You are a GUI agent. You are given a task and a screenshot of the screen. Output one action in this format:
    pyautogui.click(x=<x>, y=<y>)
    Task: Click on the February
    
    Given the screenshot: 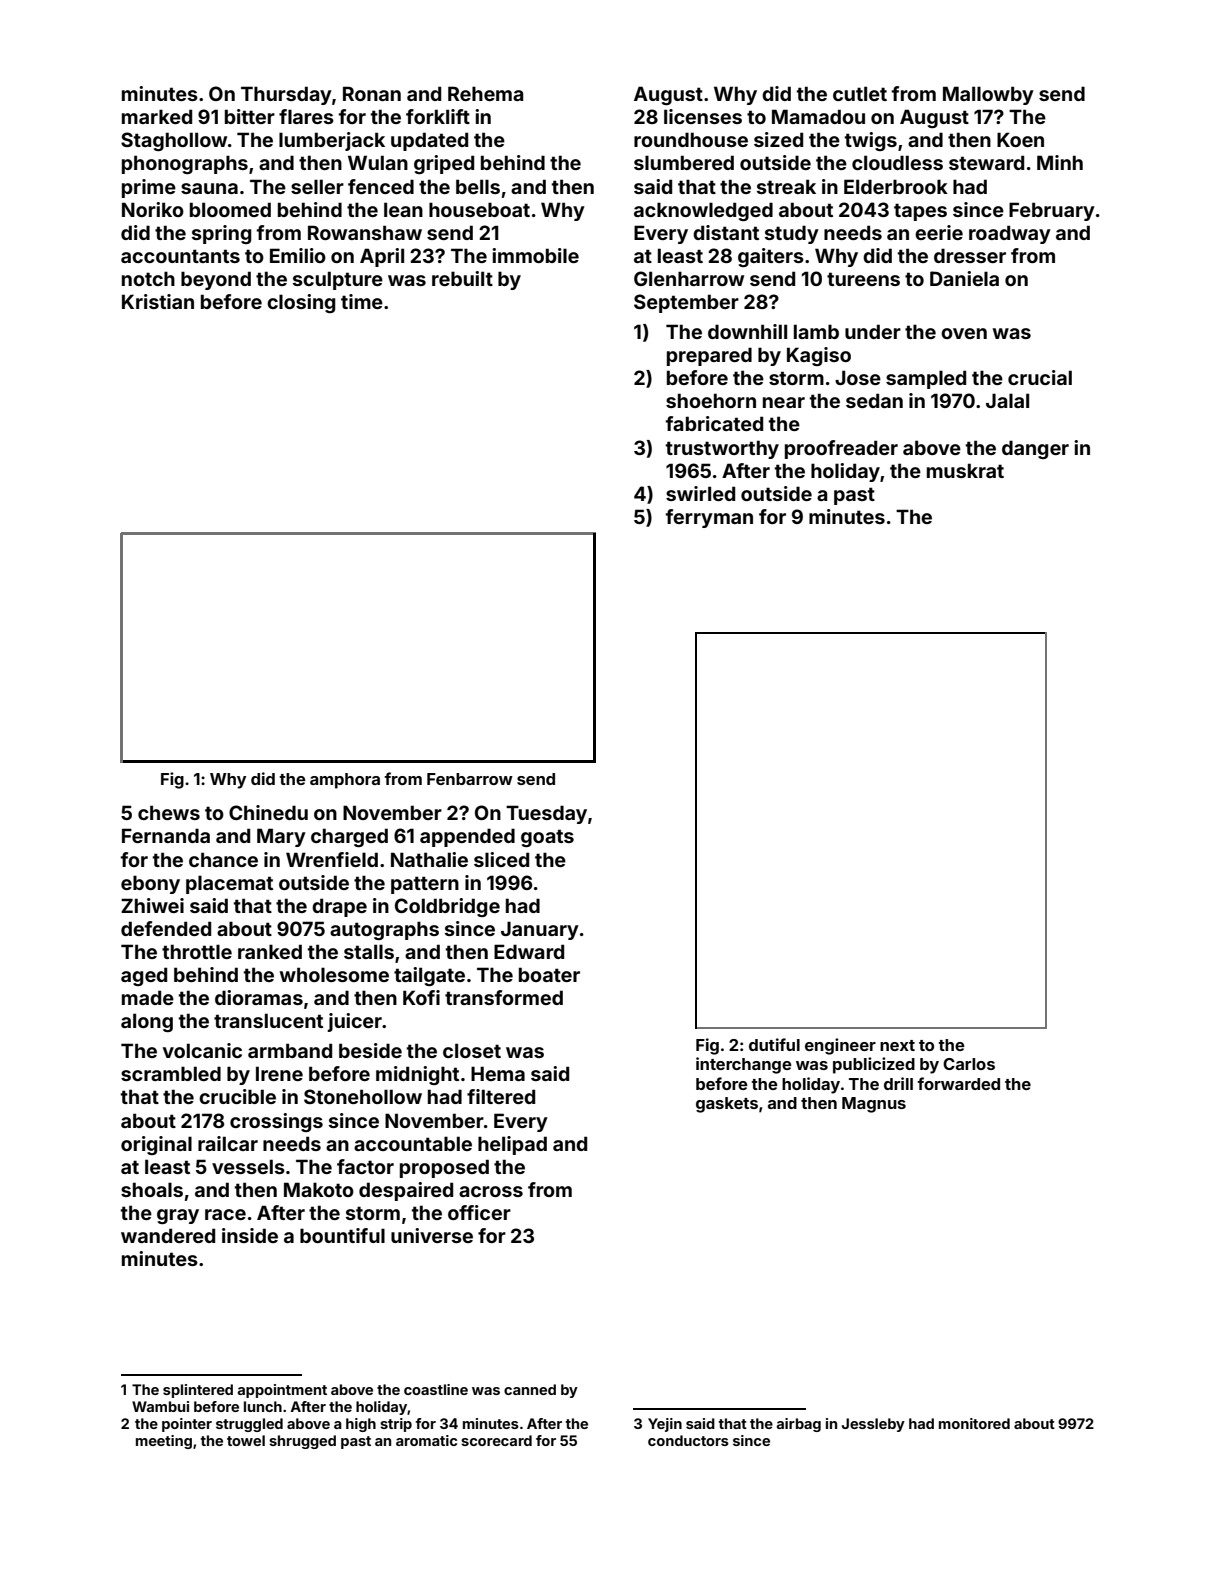 What is the action you would take?
    pyautogui.click(x=1052, y=211)
